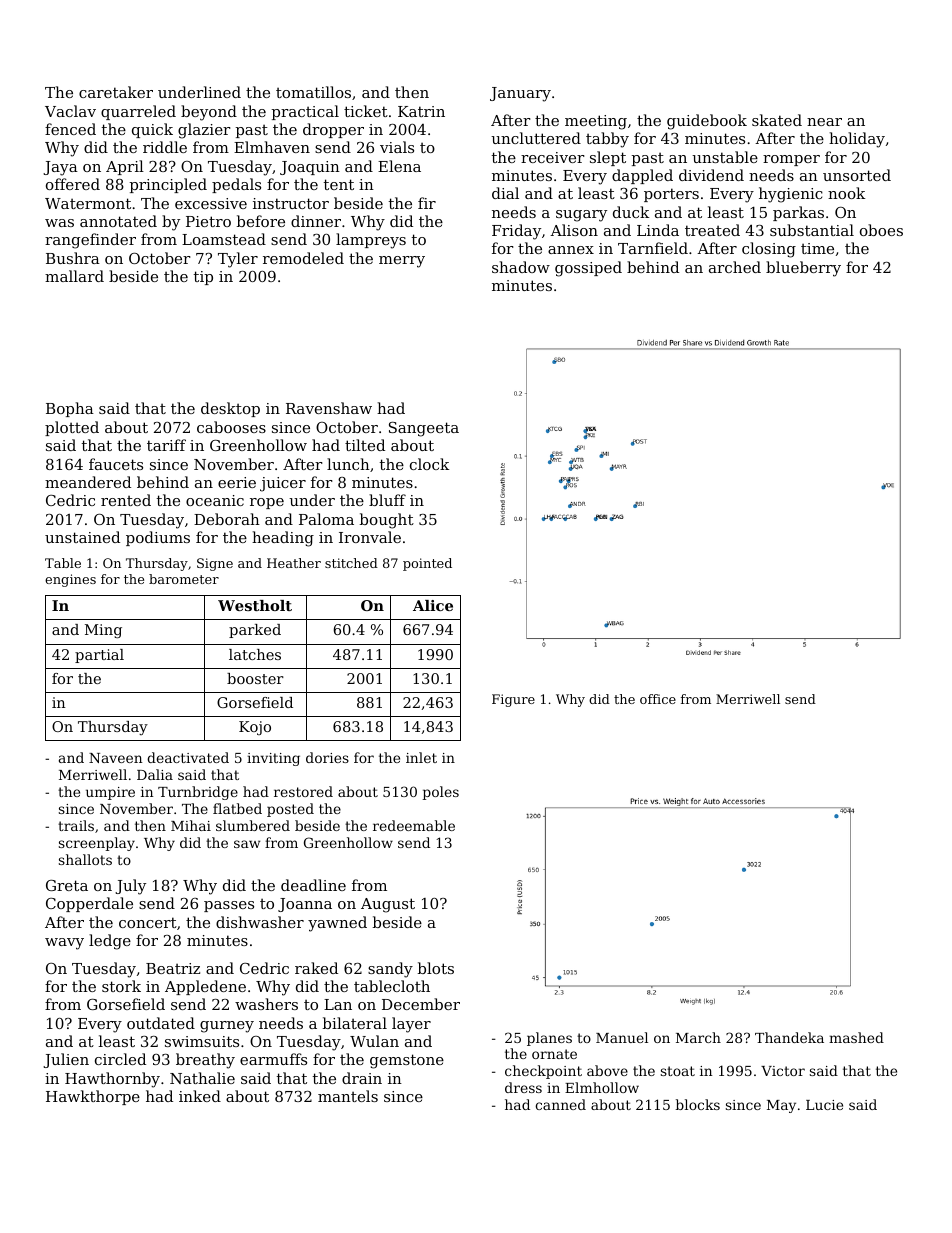 The width and height of the image is (952, 1233). I want to click on shallots, so click(85, 859).
